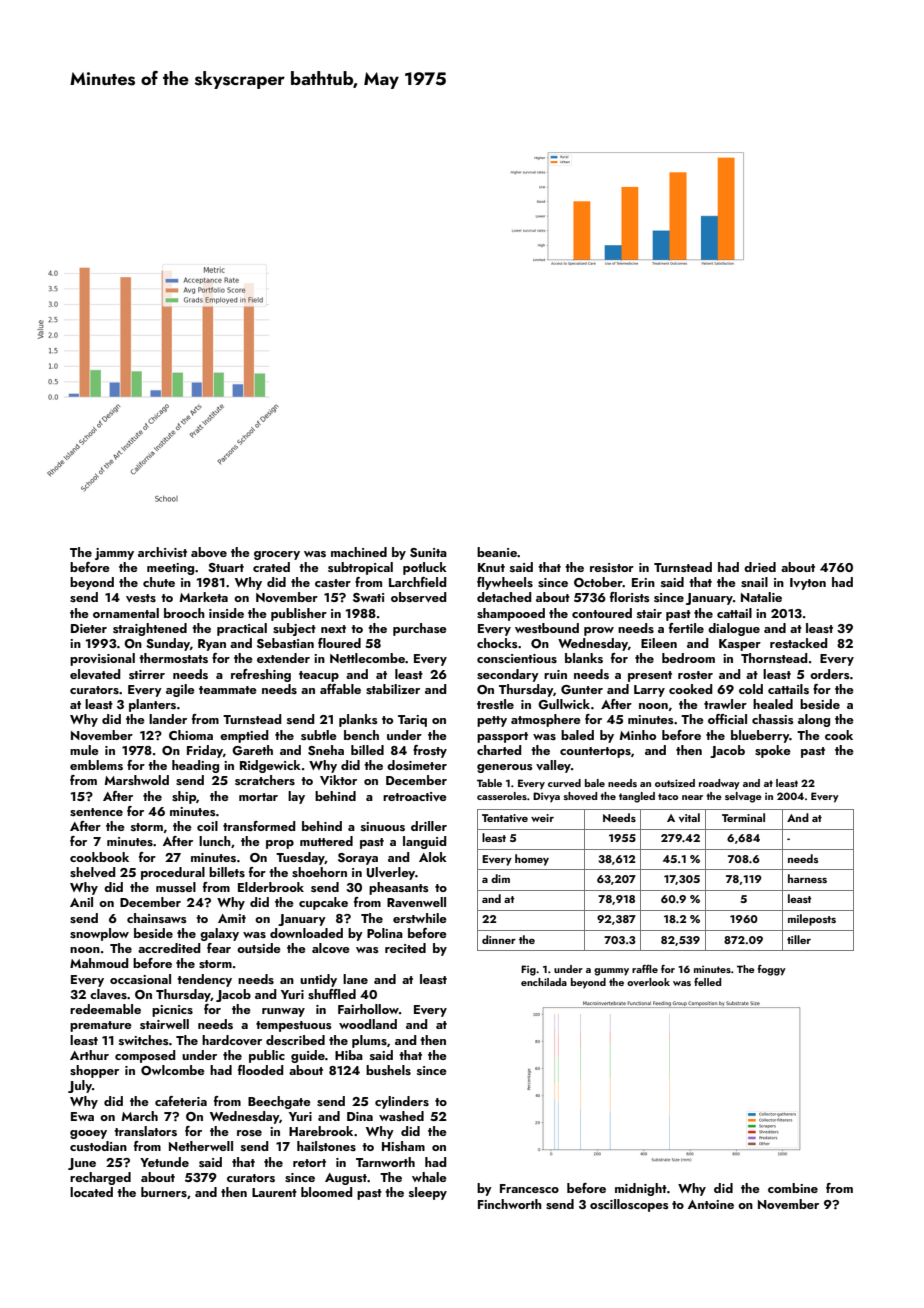 This screenshot has width=924, height=1308. Describe the element at coordinates (495, 704) in the screenshot. I see `trestle` at that location.
